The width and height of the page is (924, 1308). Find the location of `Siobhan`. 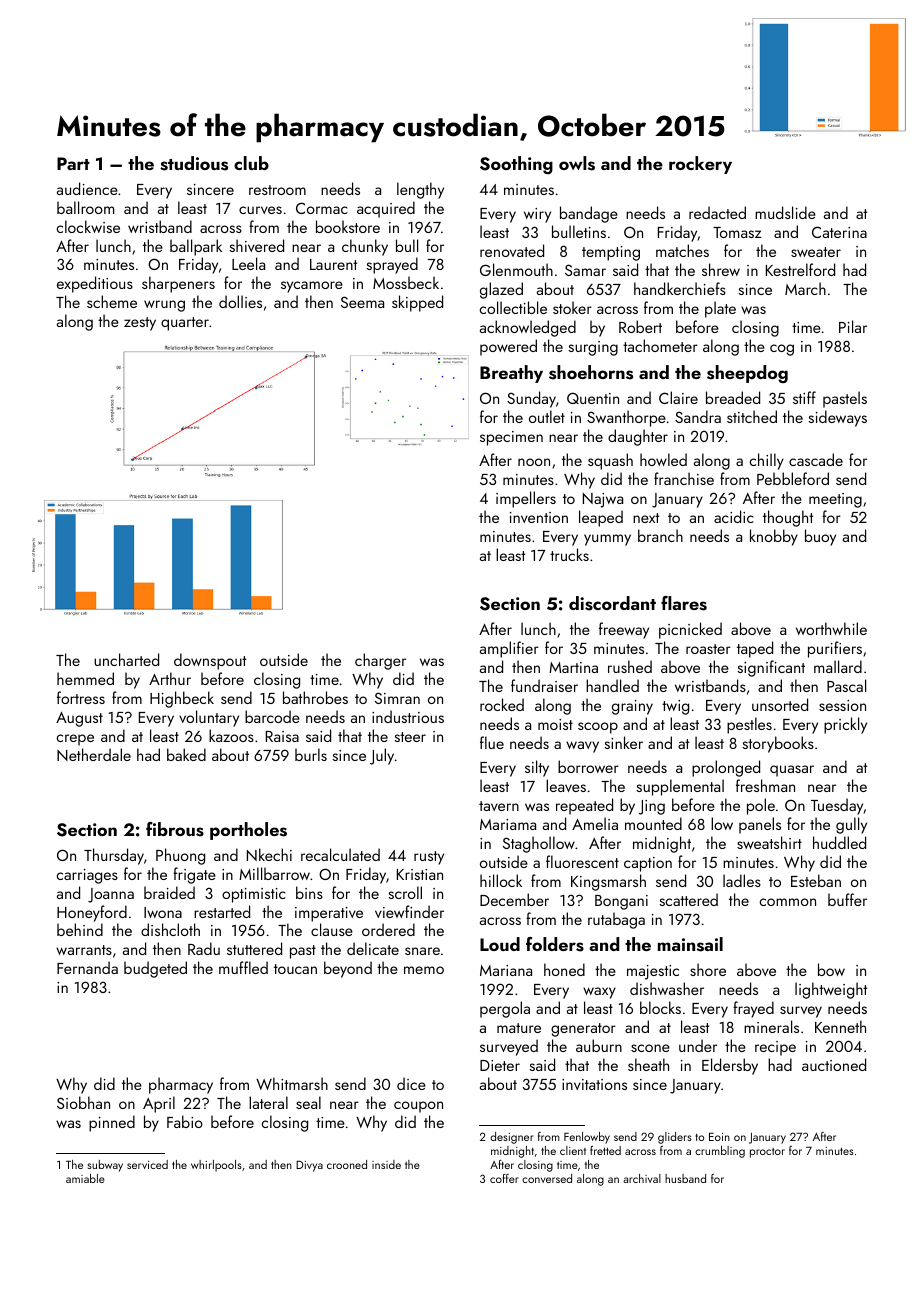

Siobhan is located at coordinates (83, 1102).
